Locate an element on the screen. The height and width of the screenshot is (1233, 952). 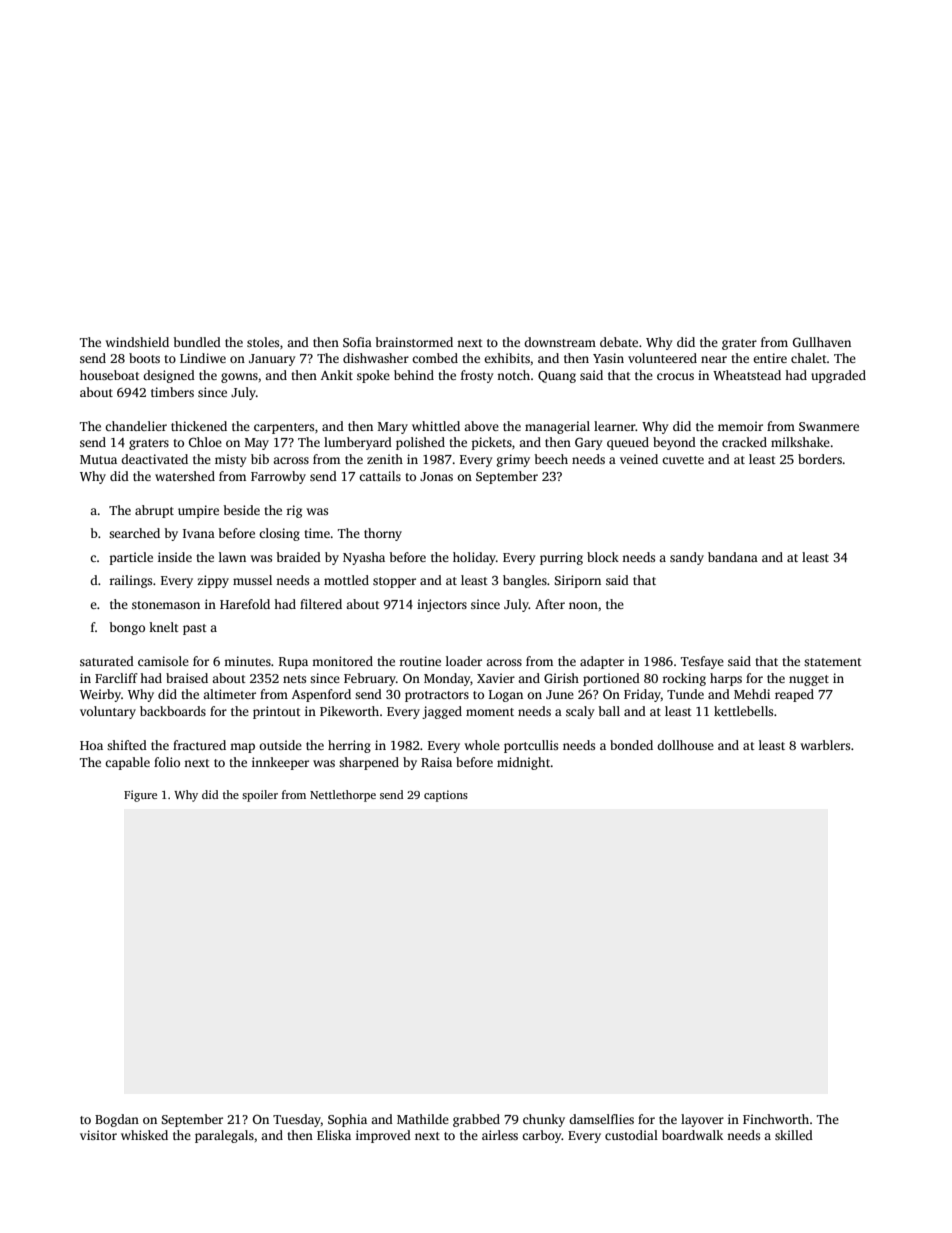
captions is located at coordinates (446, 796).
